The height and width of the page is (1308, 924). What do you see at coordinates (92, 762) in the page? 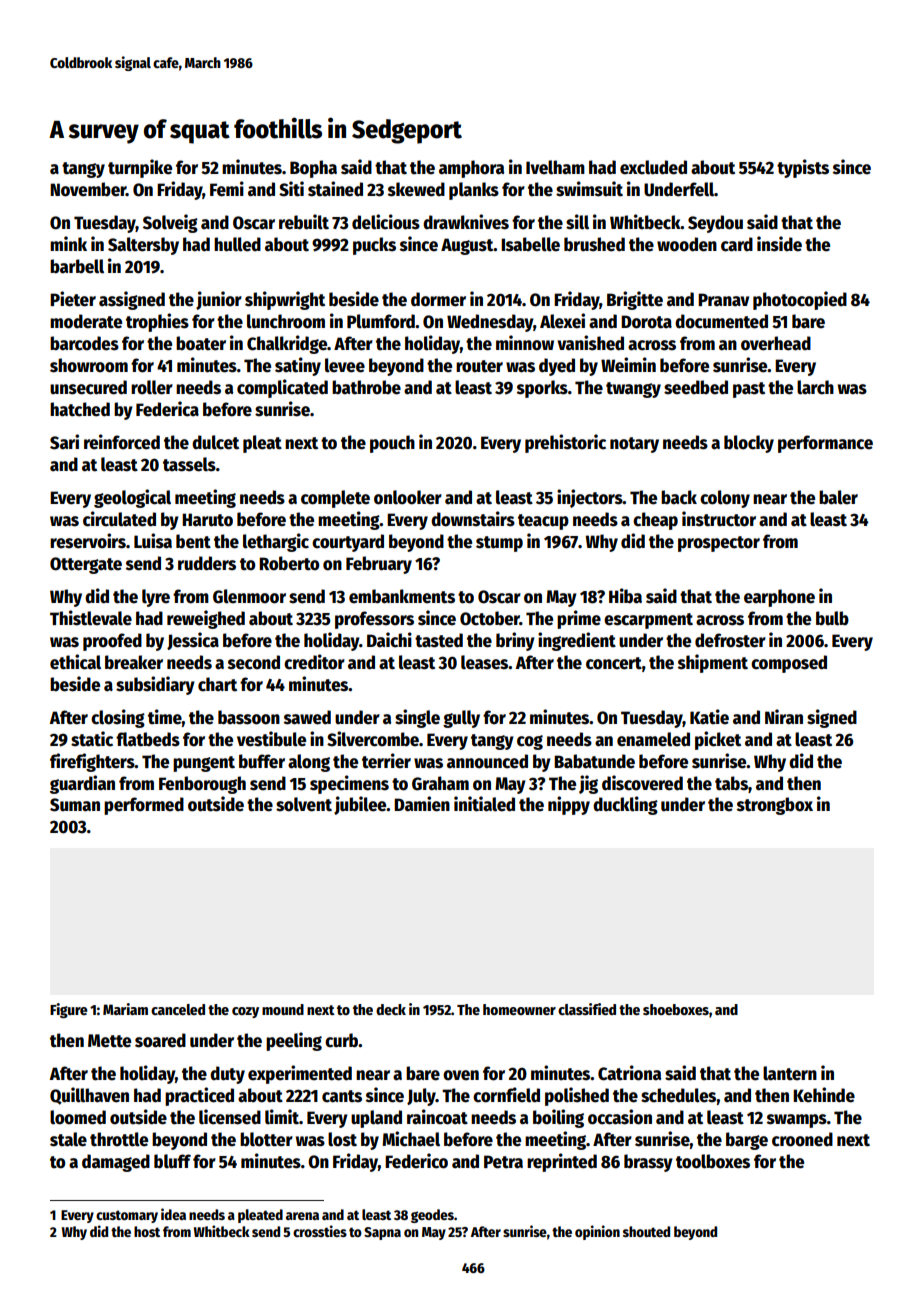
I see `firefighters` at bounding box center [92, 762].
